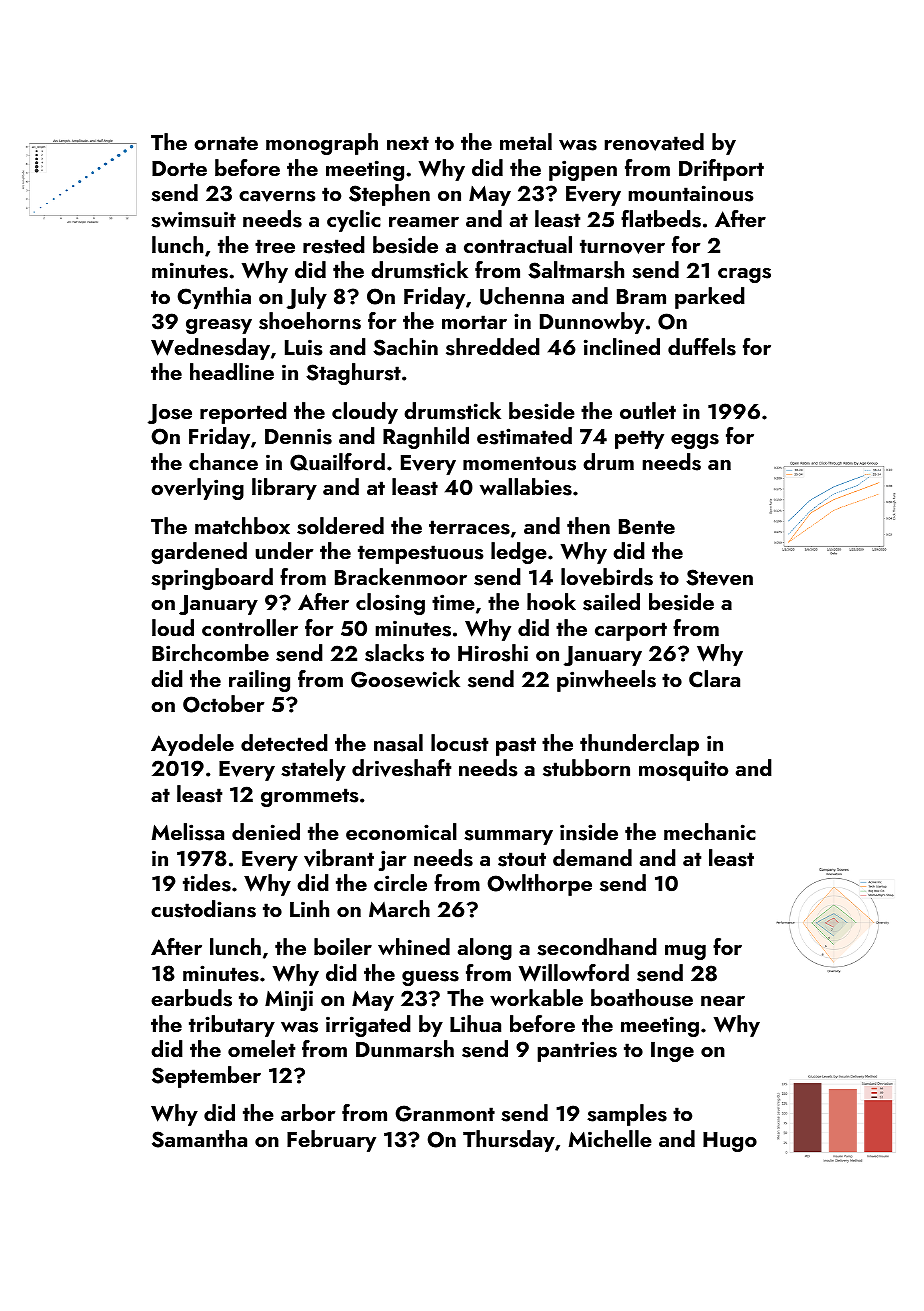 The width and height of the screenshot is (924, 1311). Describe the element at coordinates (710, 298) in the screenshot. I see `parked` at that location.
